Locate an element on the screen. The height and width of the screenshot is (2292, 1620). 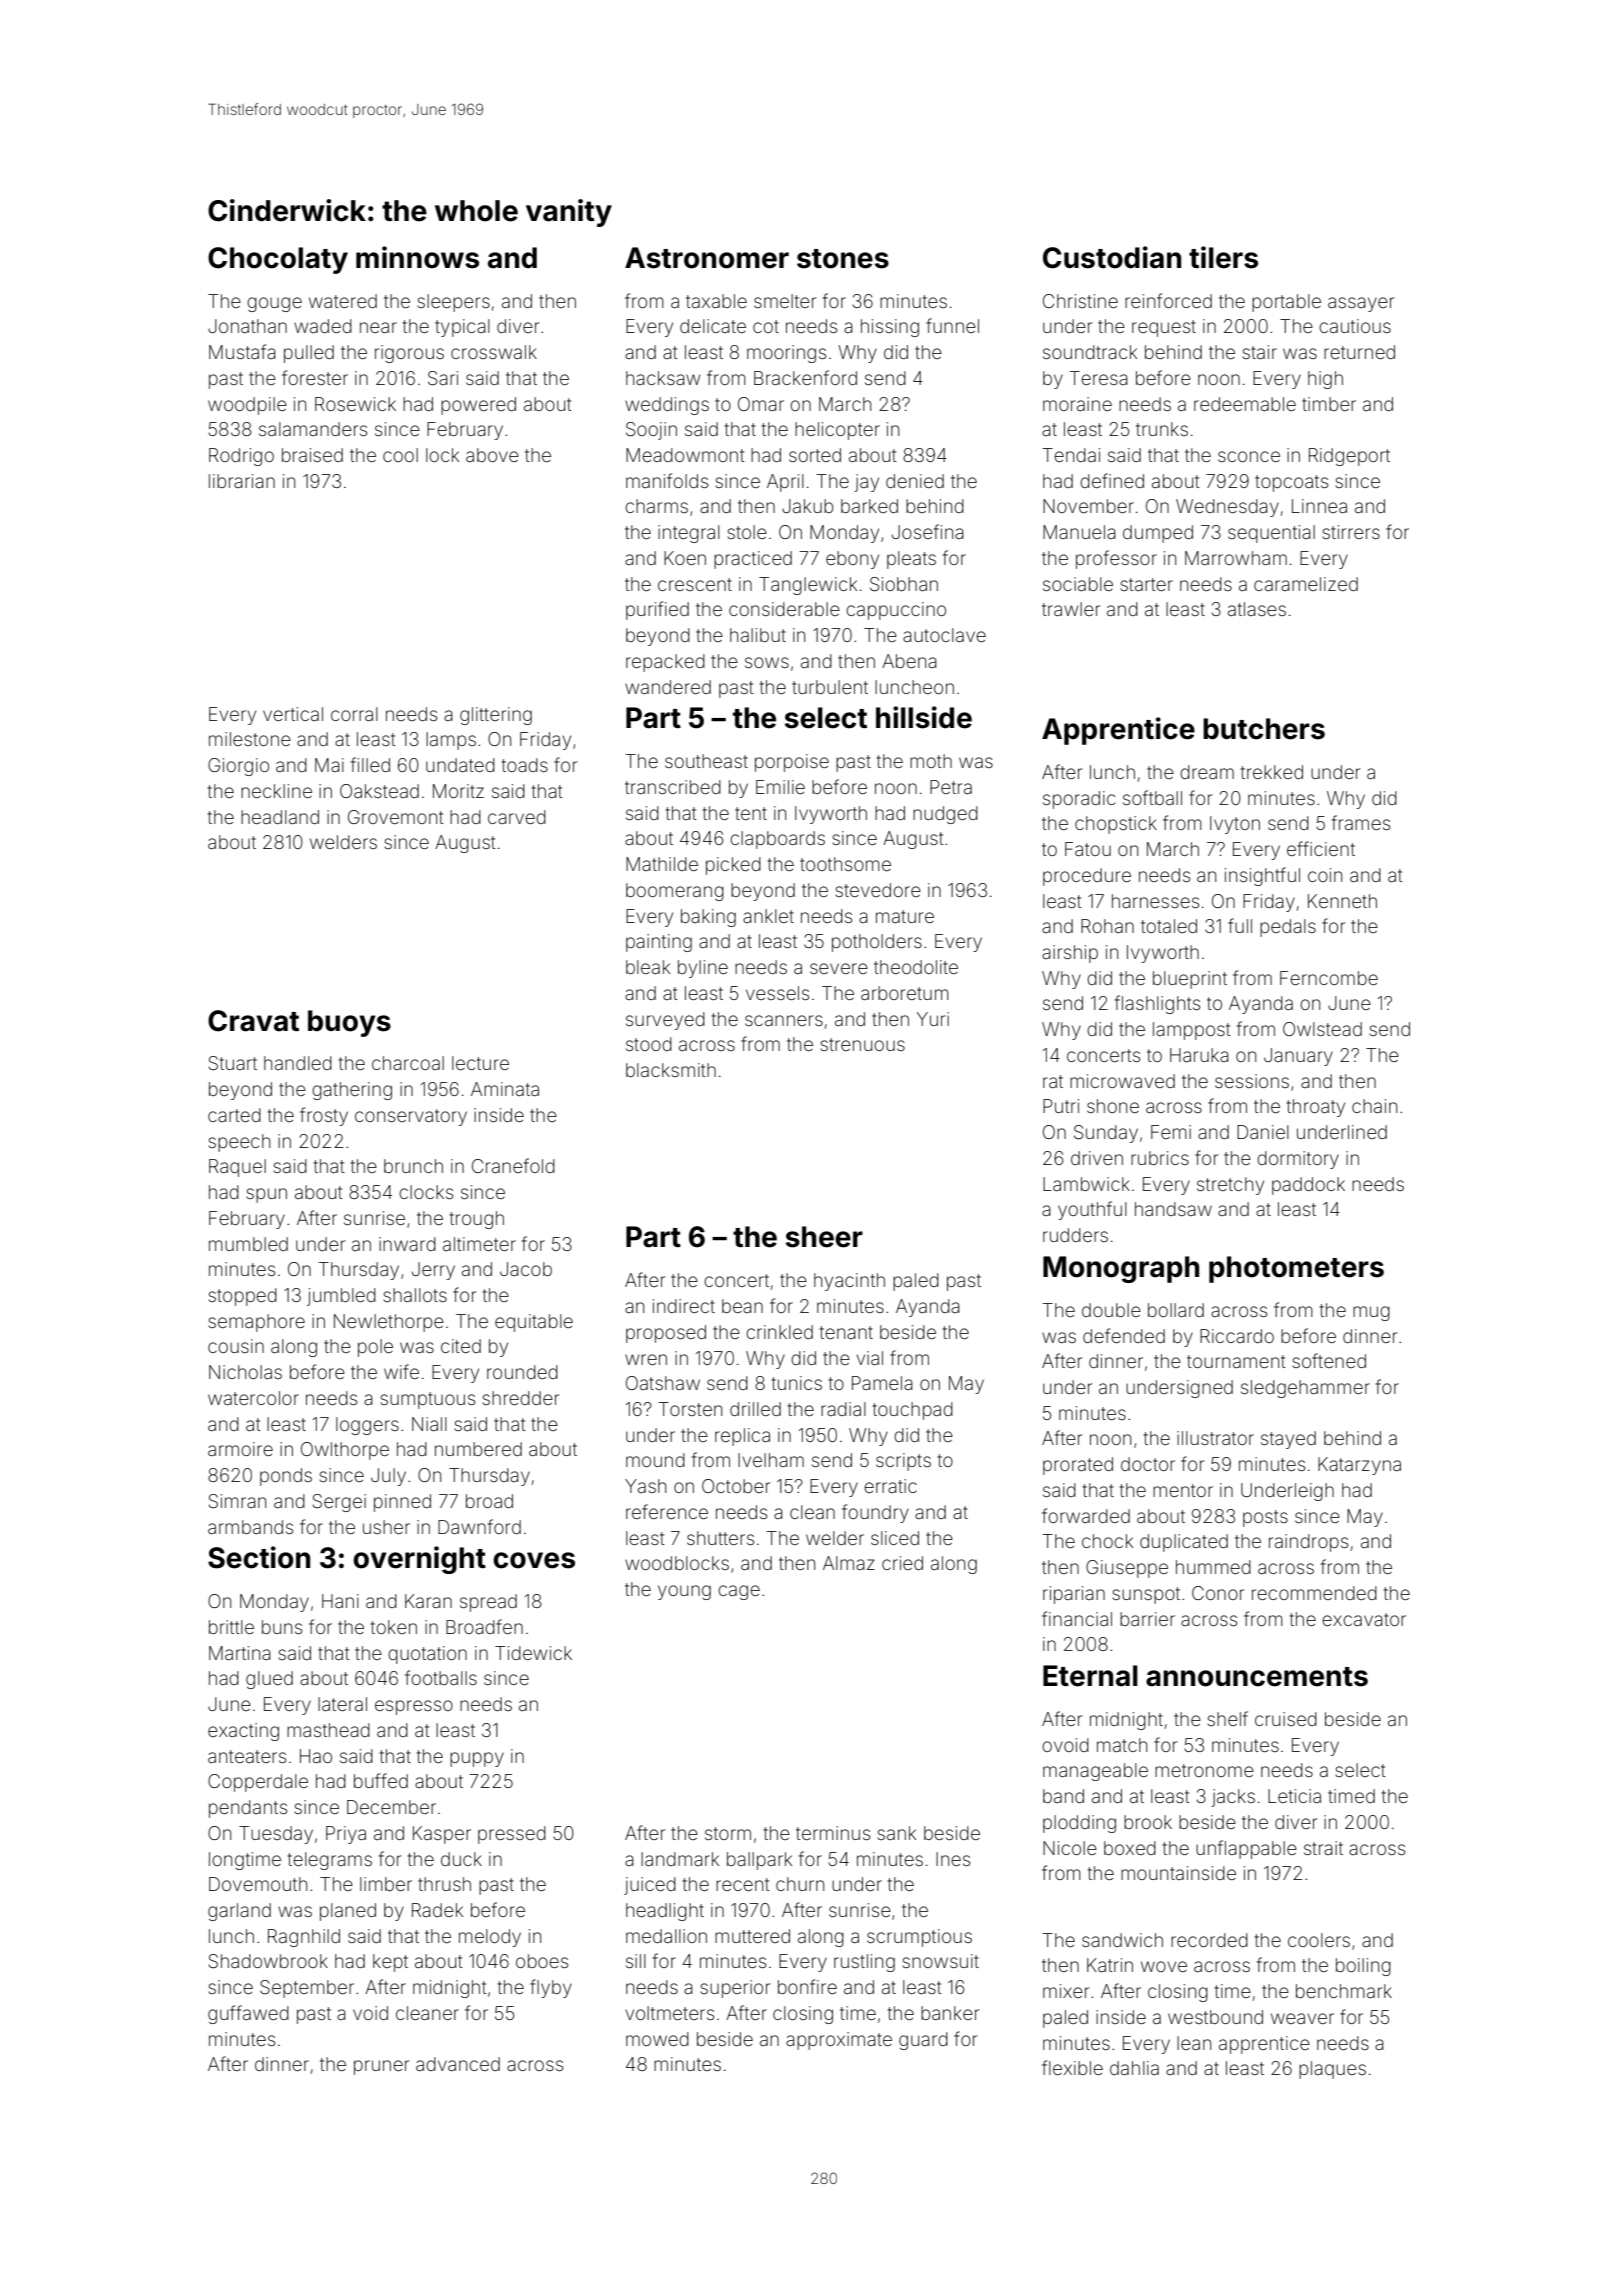
indirect is located at coordinates (684, 1306).
